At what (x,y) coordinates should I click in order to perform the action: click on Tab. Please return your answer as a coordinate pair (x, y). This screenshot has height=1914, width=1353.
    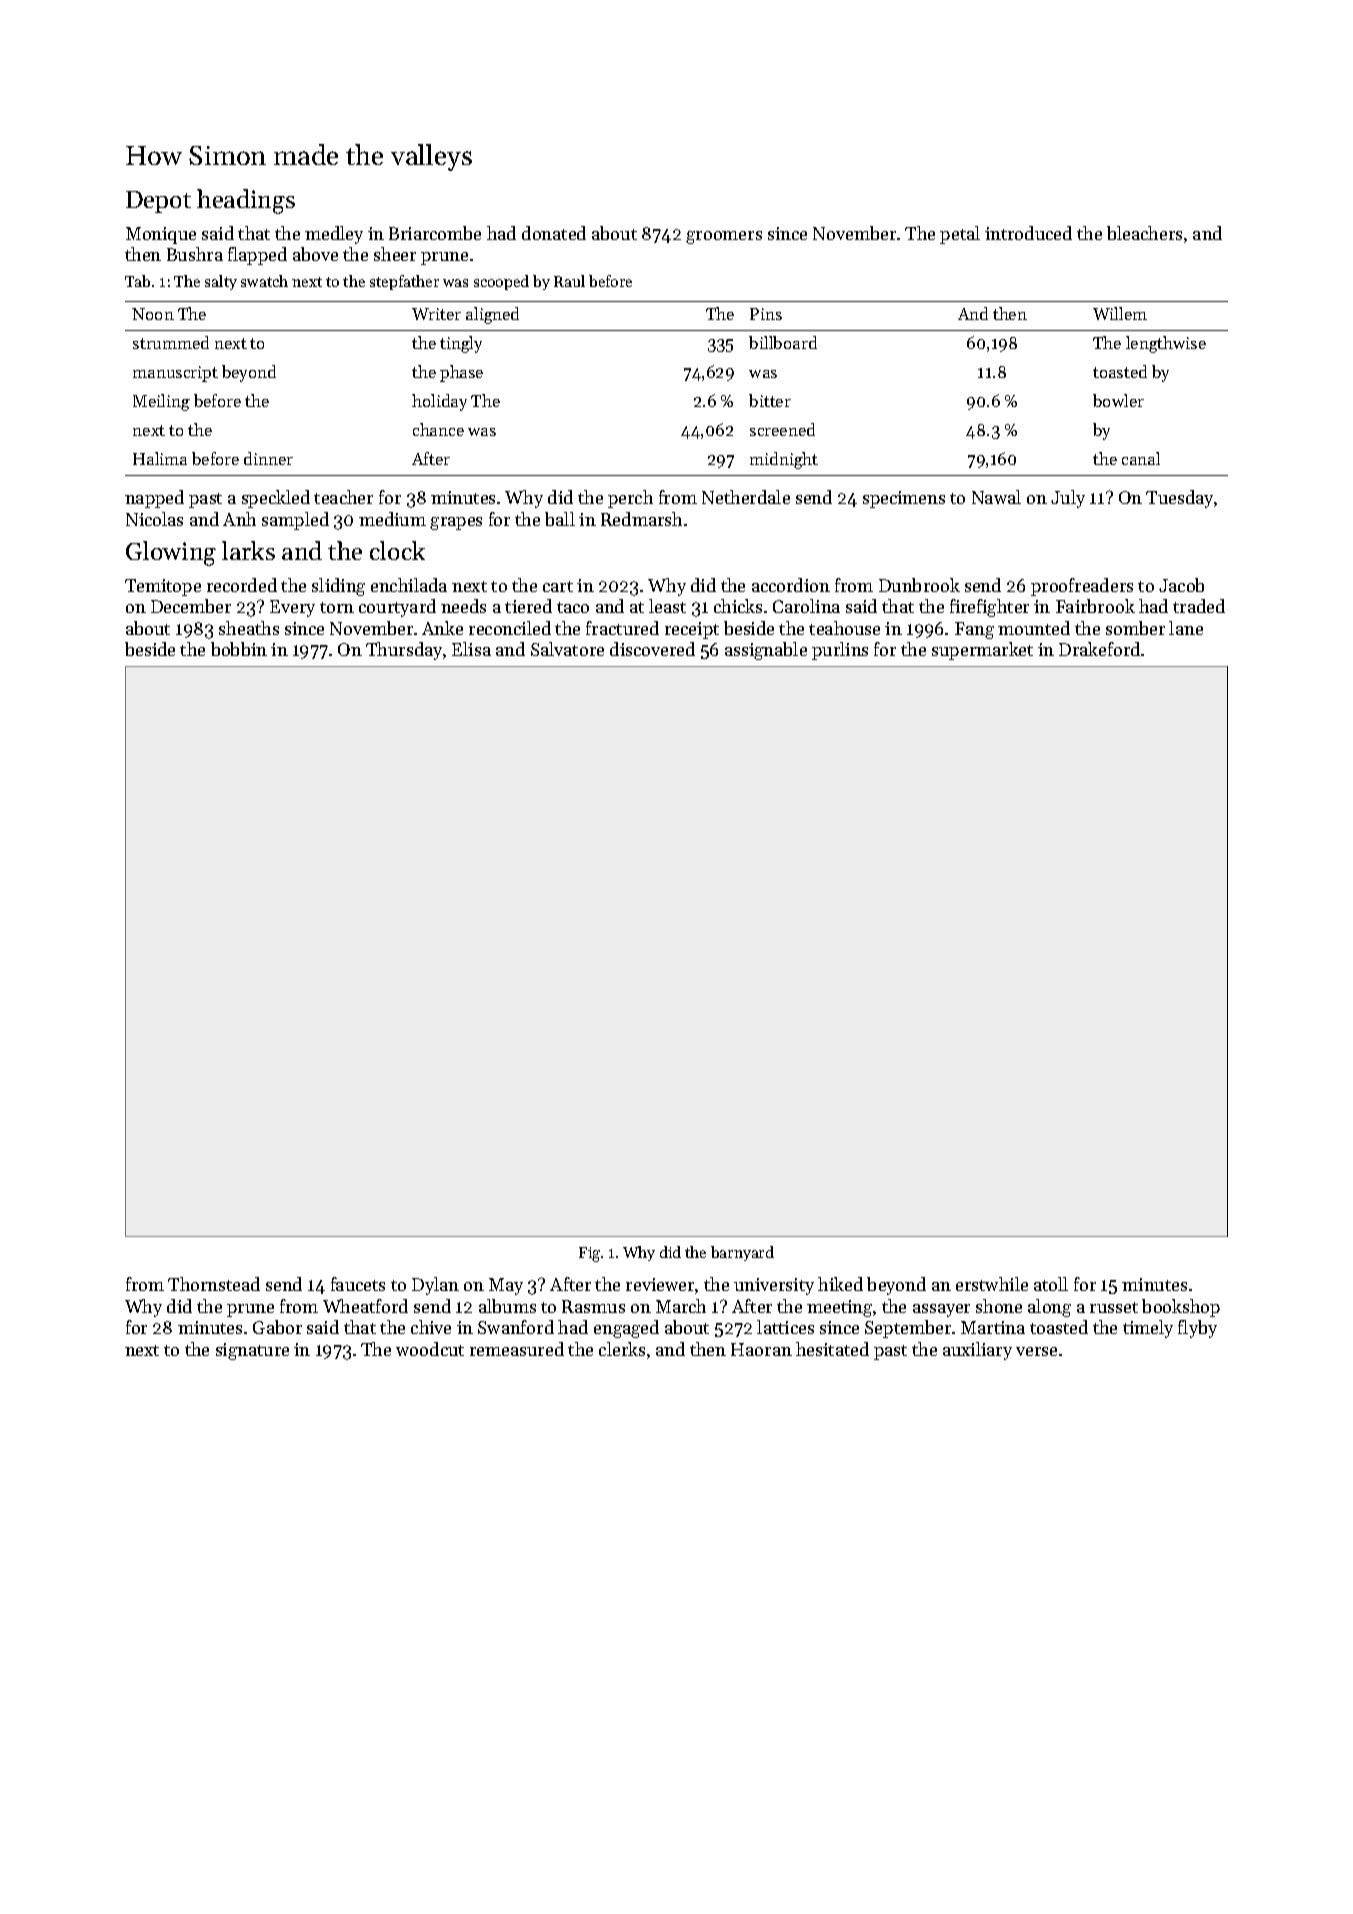
    Looking at the image, I should click on (137, 281).
